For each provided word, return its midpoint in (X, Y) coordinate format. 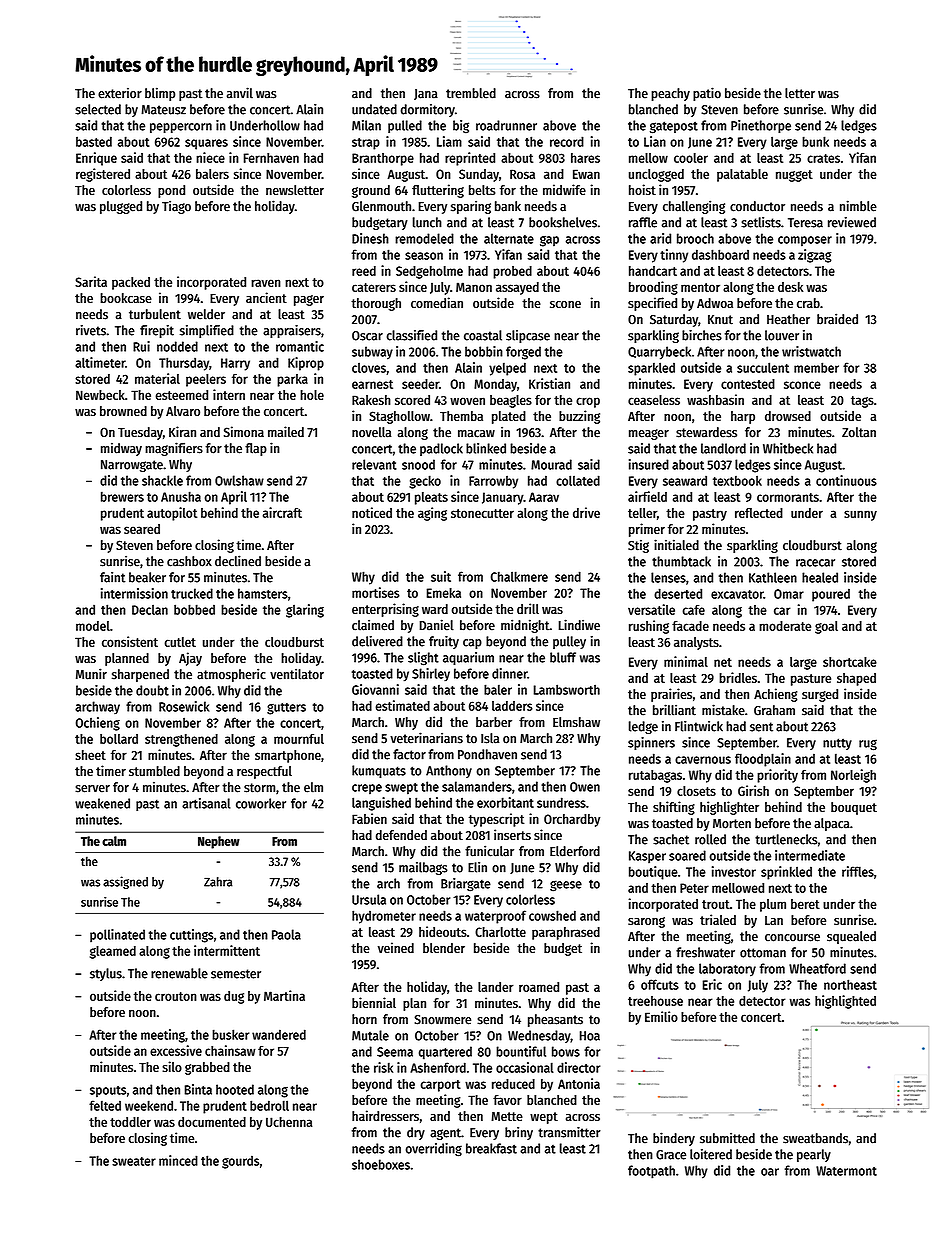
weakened (102, 803)
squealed (851, 937)
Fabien (369, 818)
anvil (240, 93)
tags (862, 402)
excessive (176, 1050)
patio (707, 94)
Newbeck (100, 395)
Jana (426, 94)
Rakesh (371, 400)
